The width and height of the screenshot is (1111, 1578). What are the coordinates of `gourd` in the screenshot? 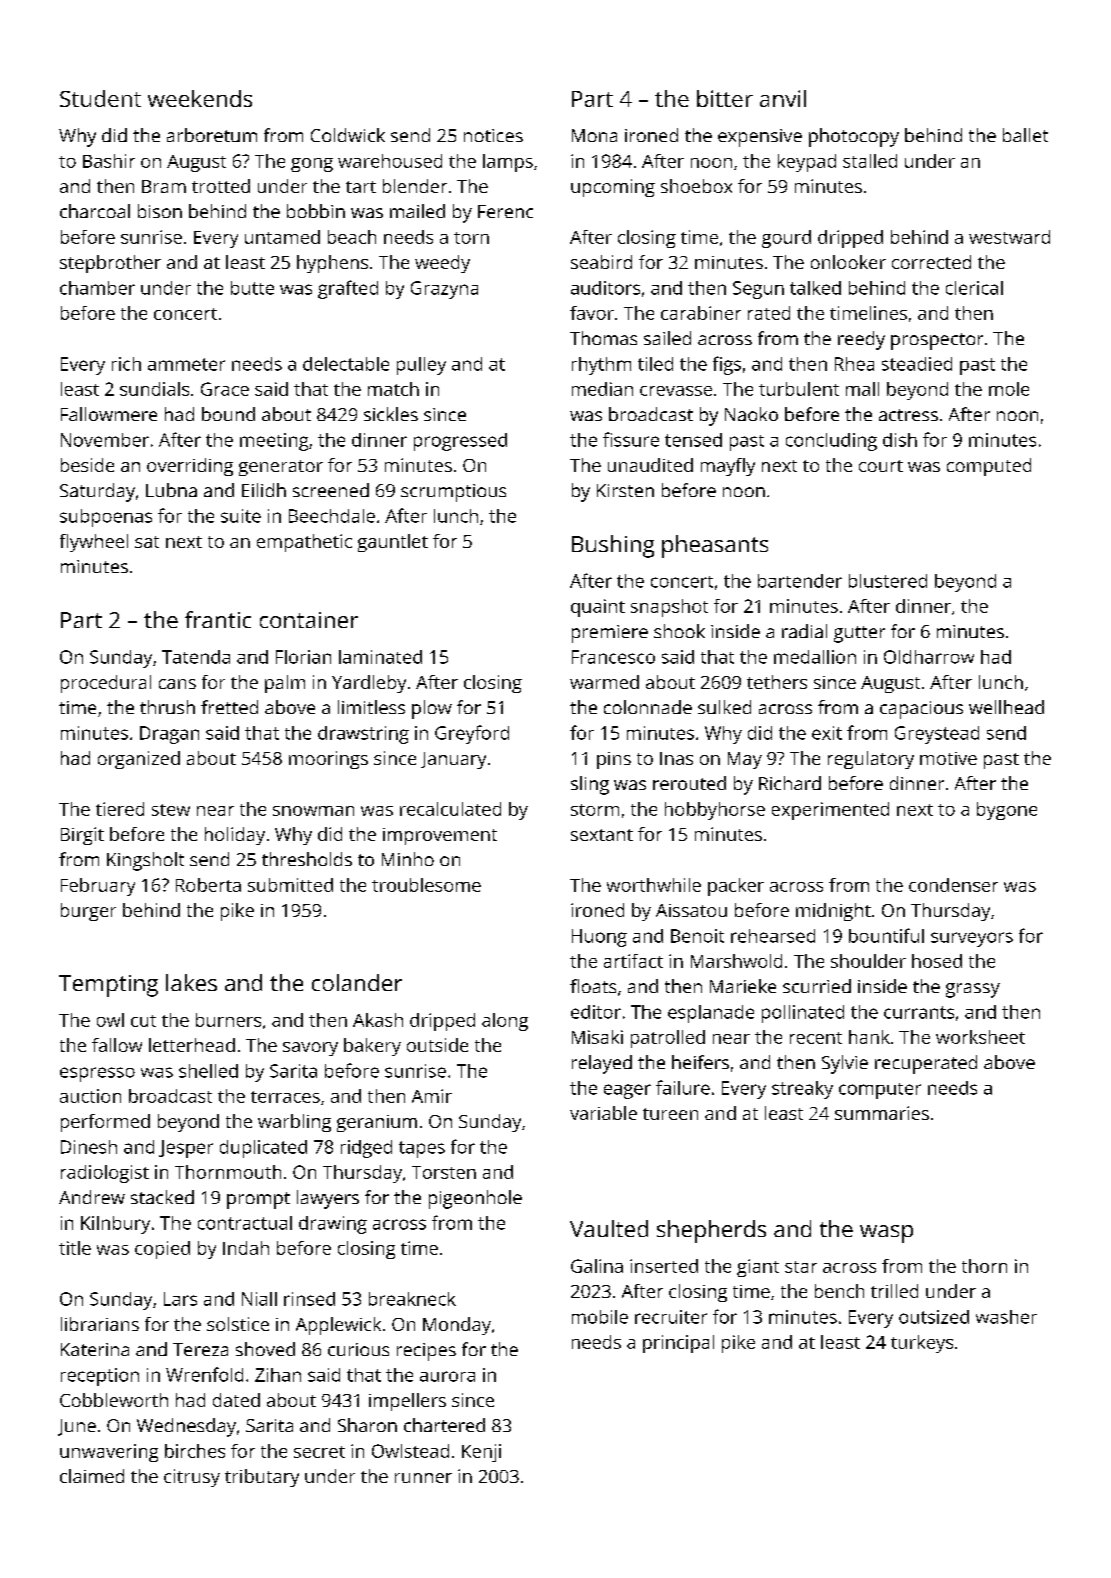 It's located at (786, 239).
